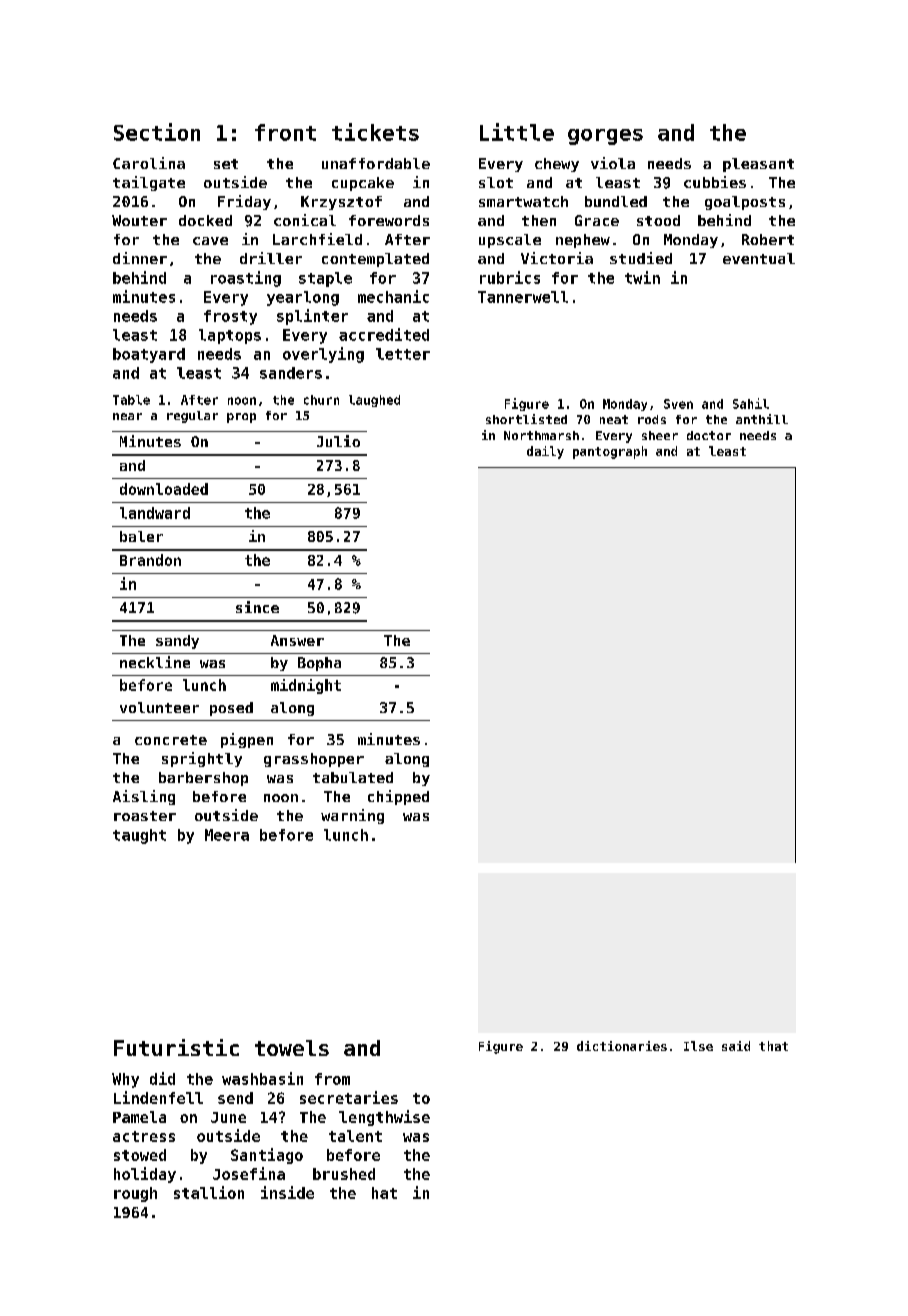  What do you see at coordinates (209, 1192) in the screenshot?
I see `stallion` at bounding box center [209, 1192].
